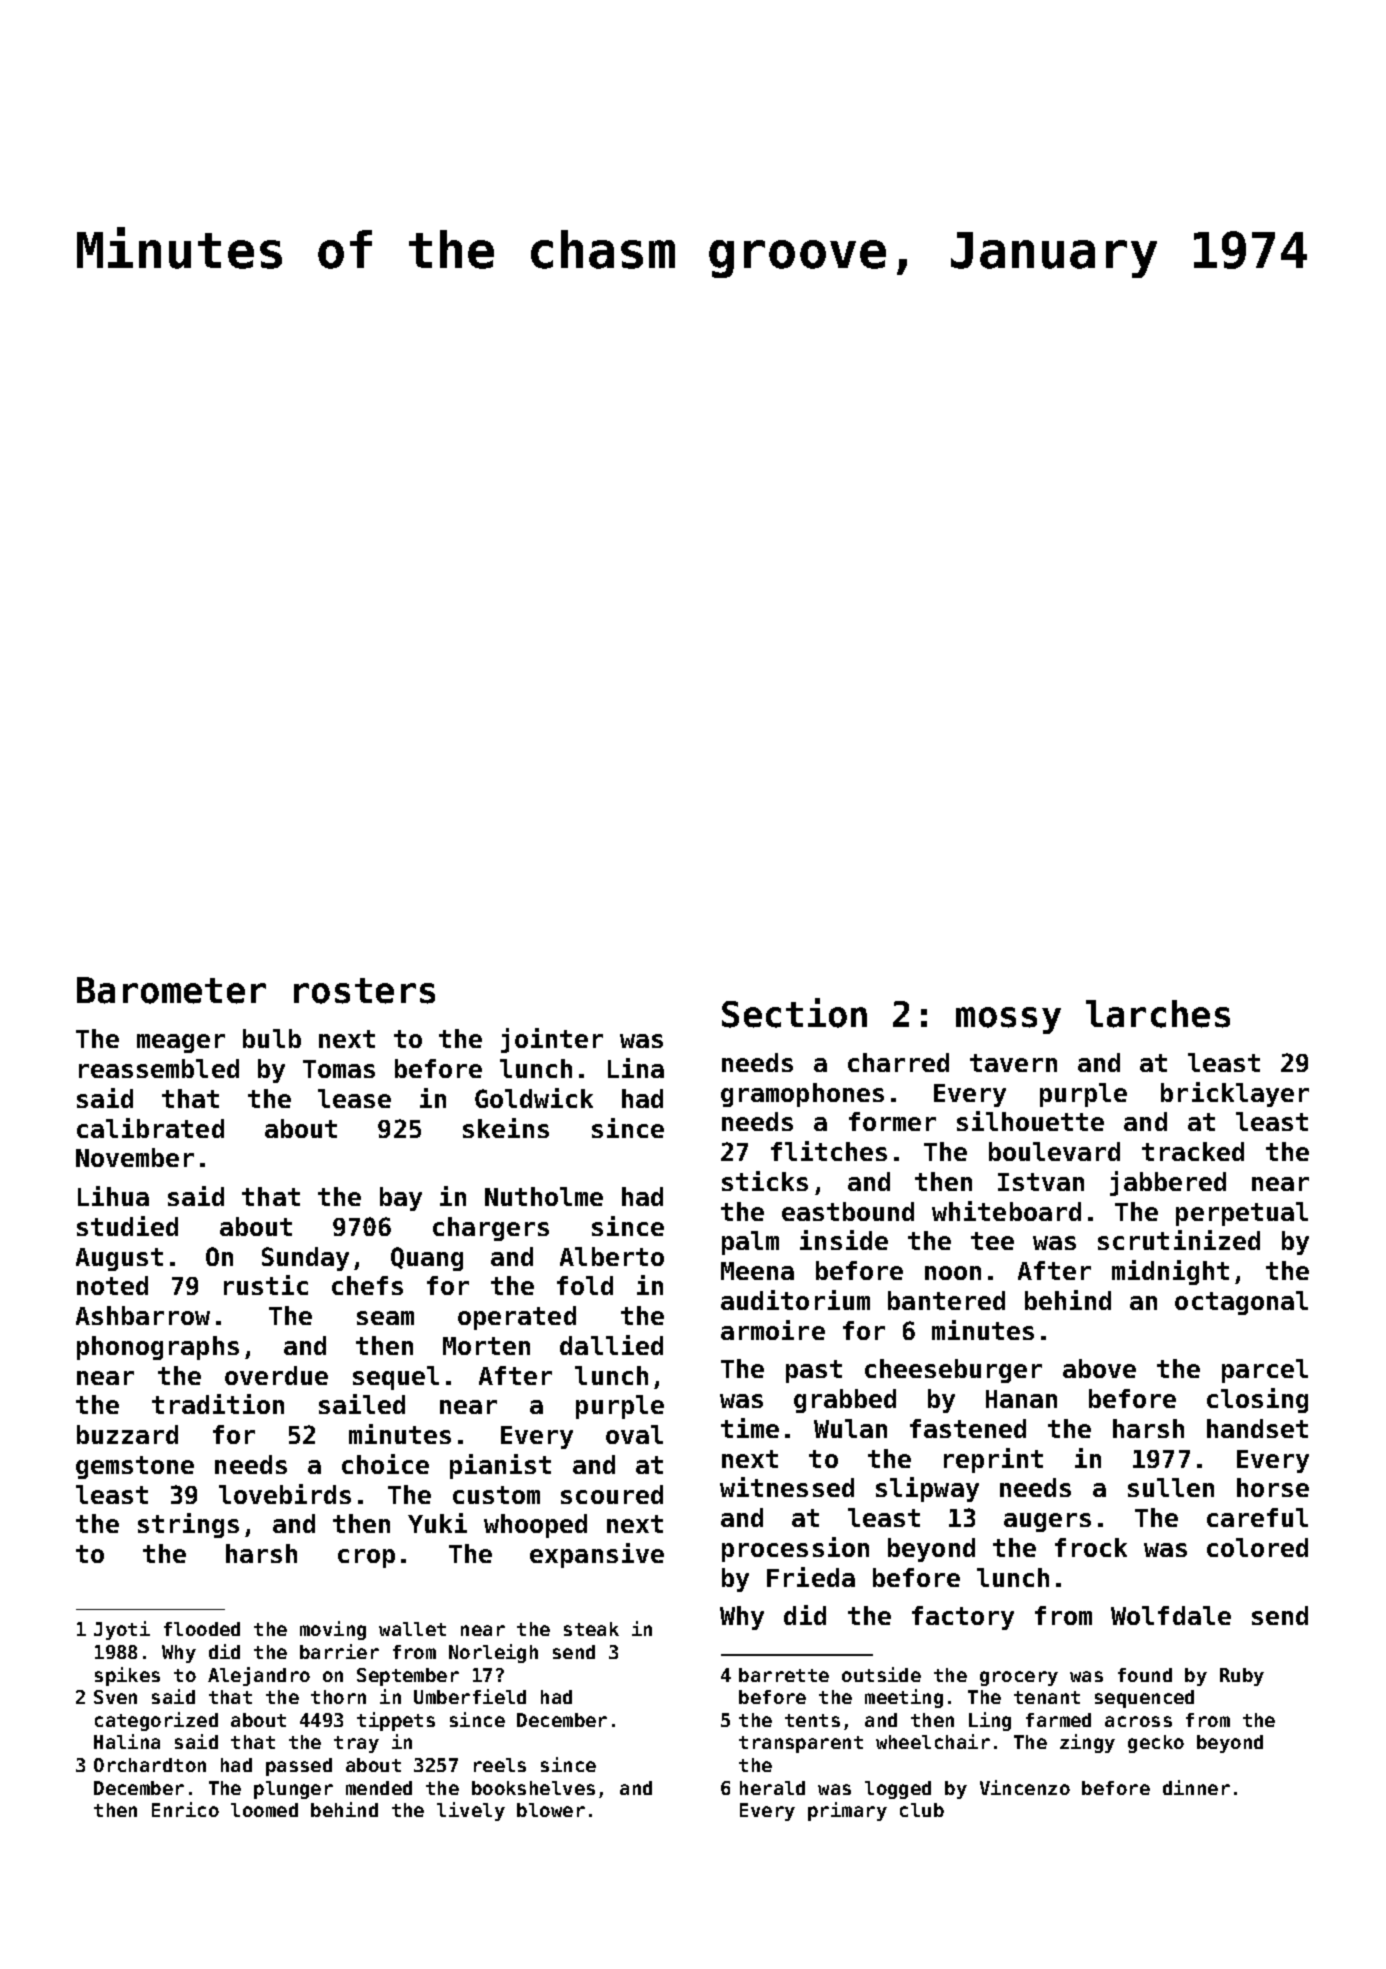  Describe the element at coordinates (597, 1555) in the page. I see `expansive` at that location.
